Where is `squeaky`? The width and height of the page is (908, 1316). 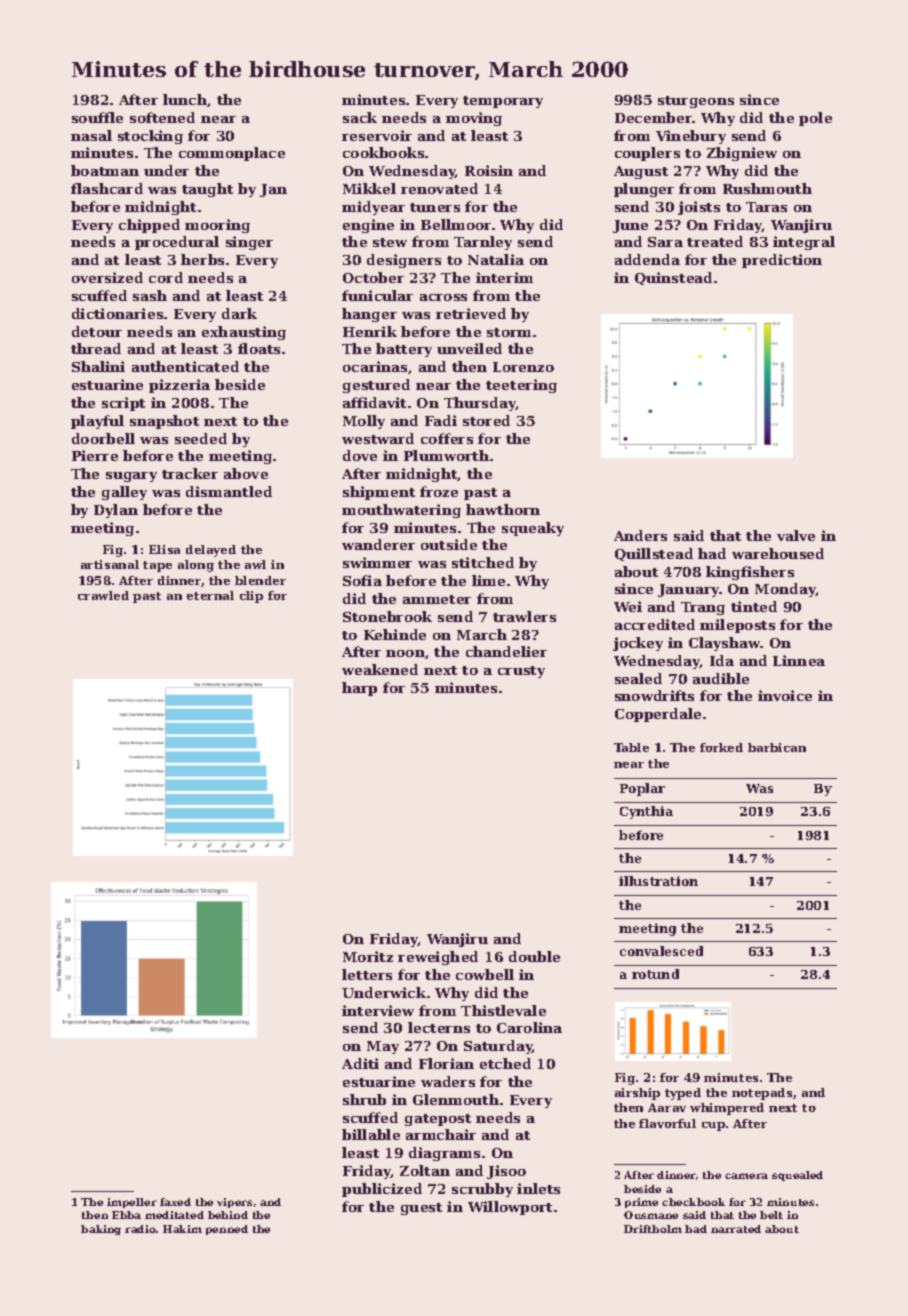
squeaky is located at coordinates (533, 529).
